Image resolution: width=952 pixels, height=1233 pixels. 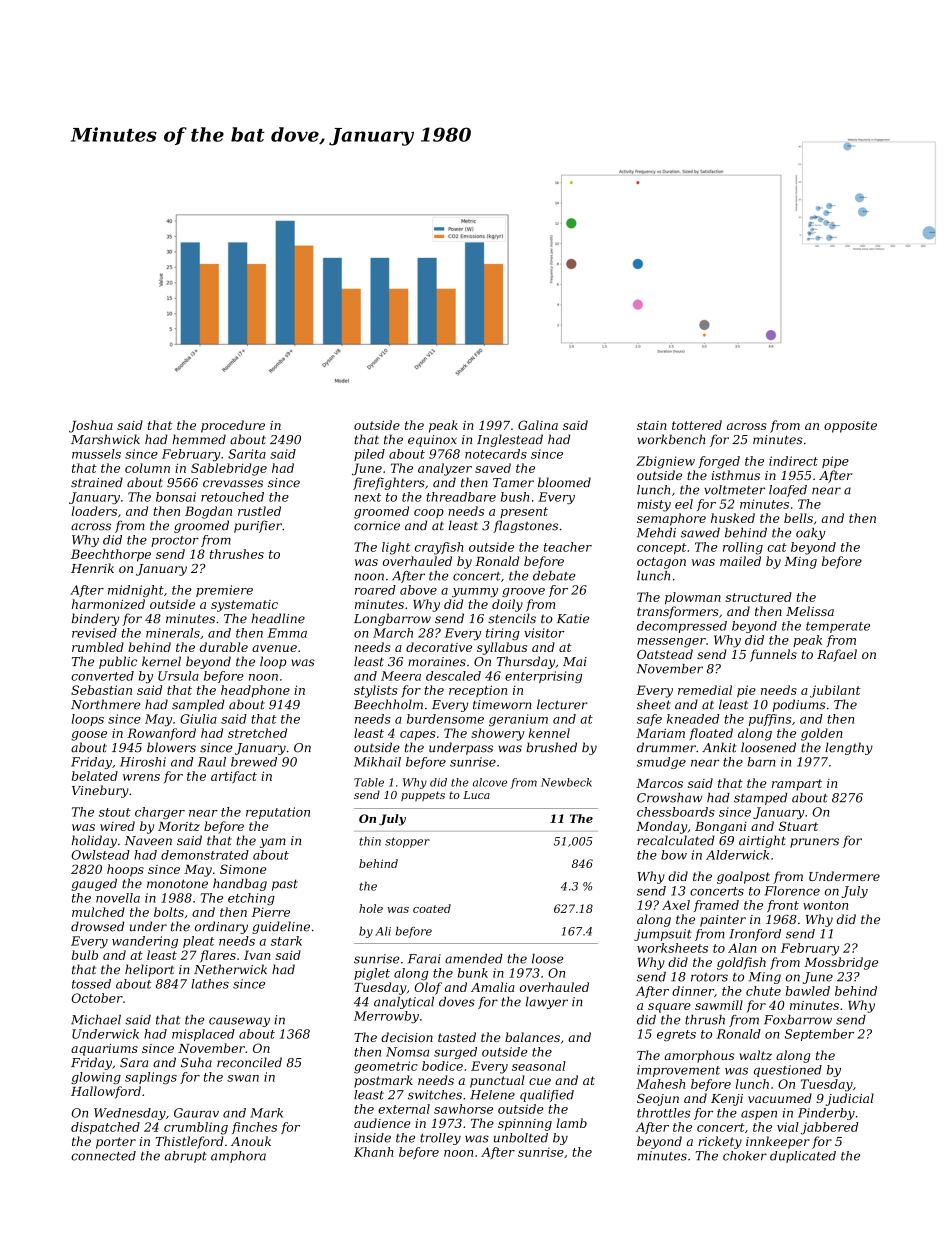 What do you see at coordinates (676, 812) in the document?
I see `chessboards` at bounding box center [676, 812].
